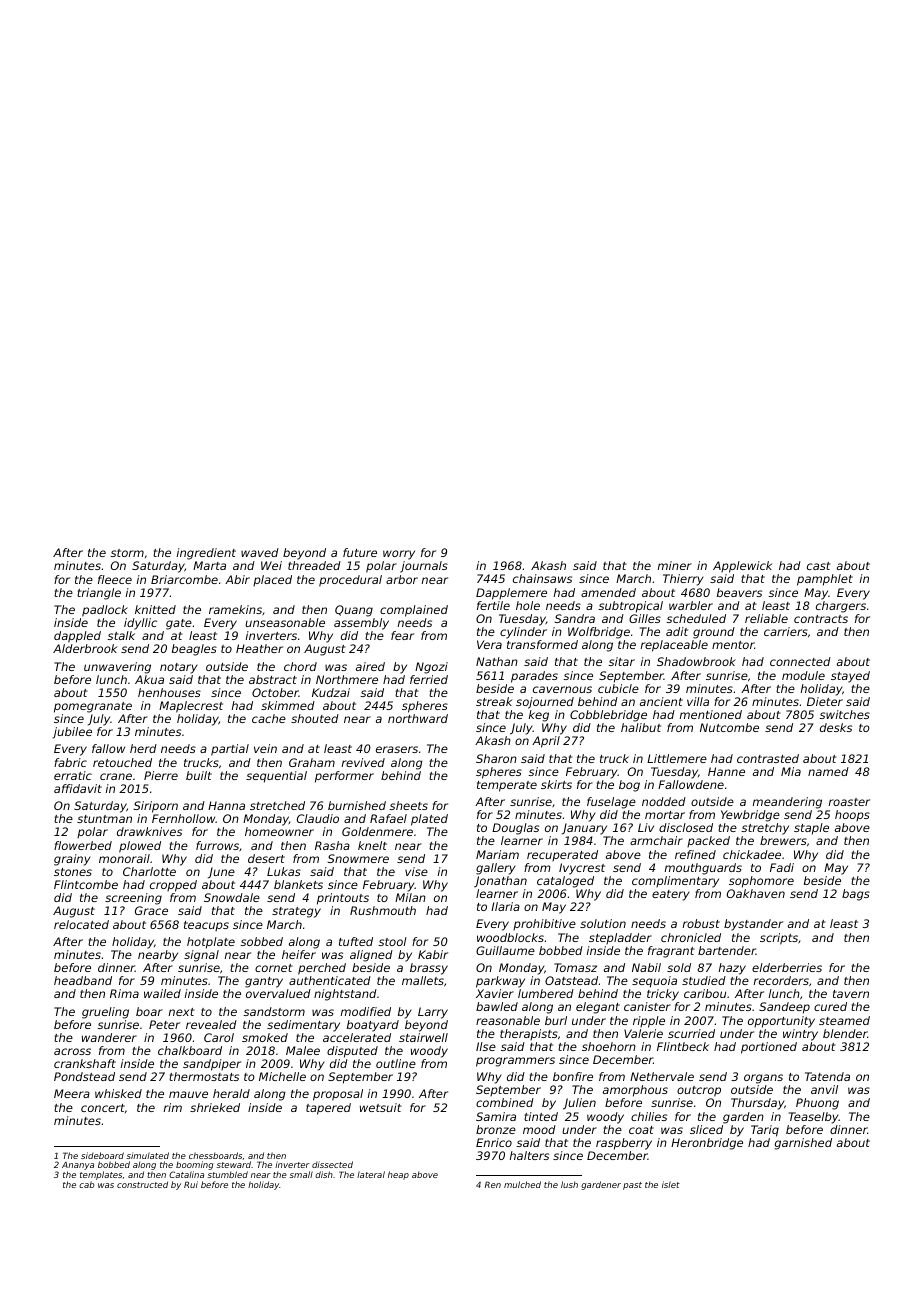  Describe the element at coordinates (698, 701) in the image. I see `villa` at that location.
